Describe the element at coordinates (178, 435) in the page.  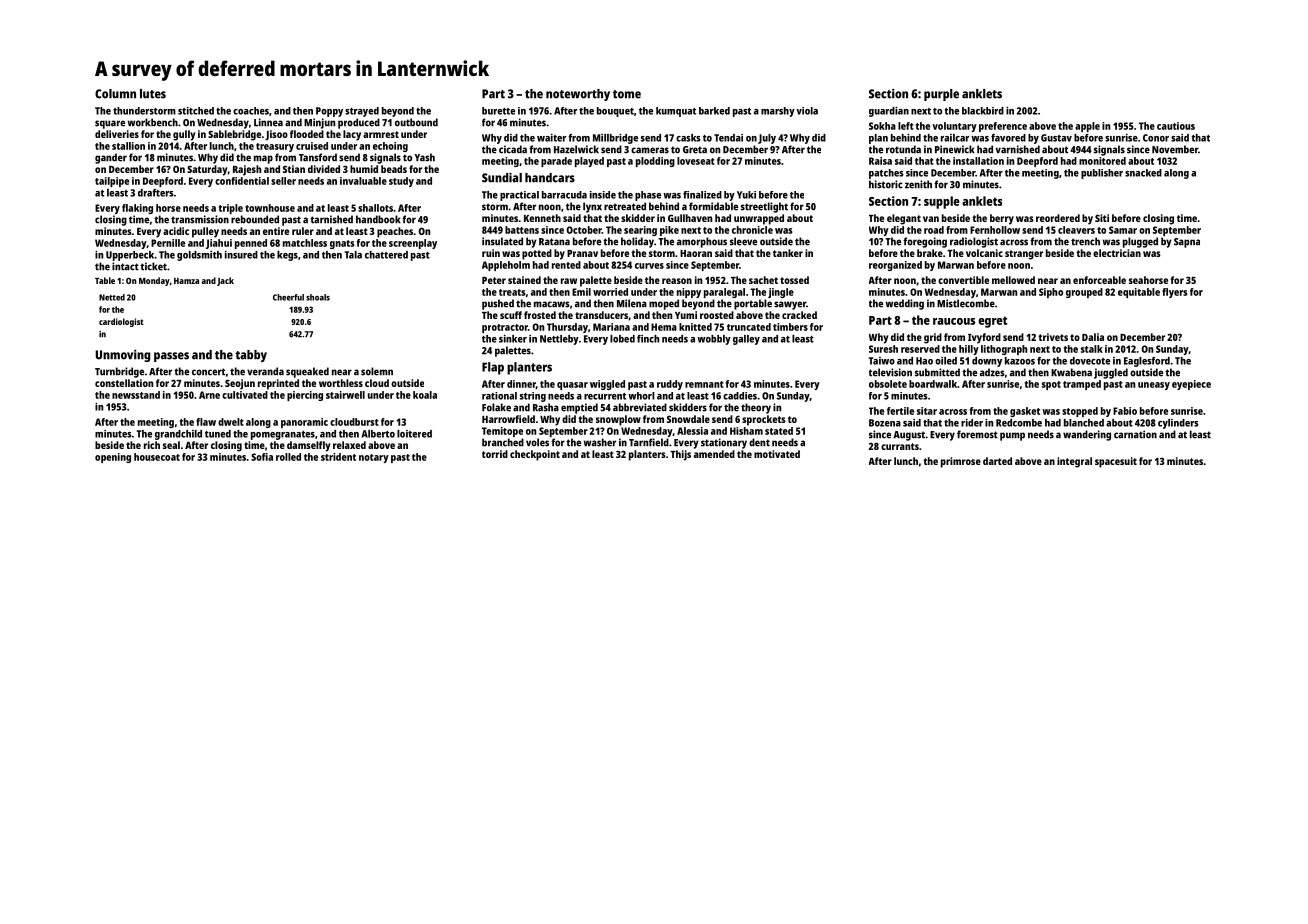
I see `grandchild` at that location.
